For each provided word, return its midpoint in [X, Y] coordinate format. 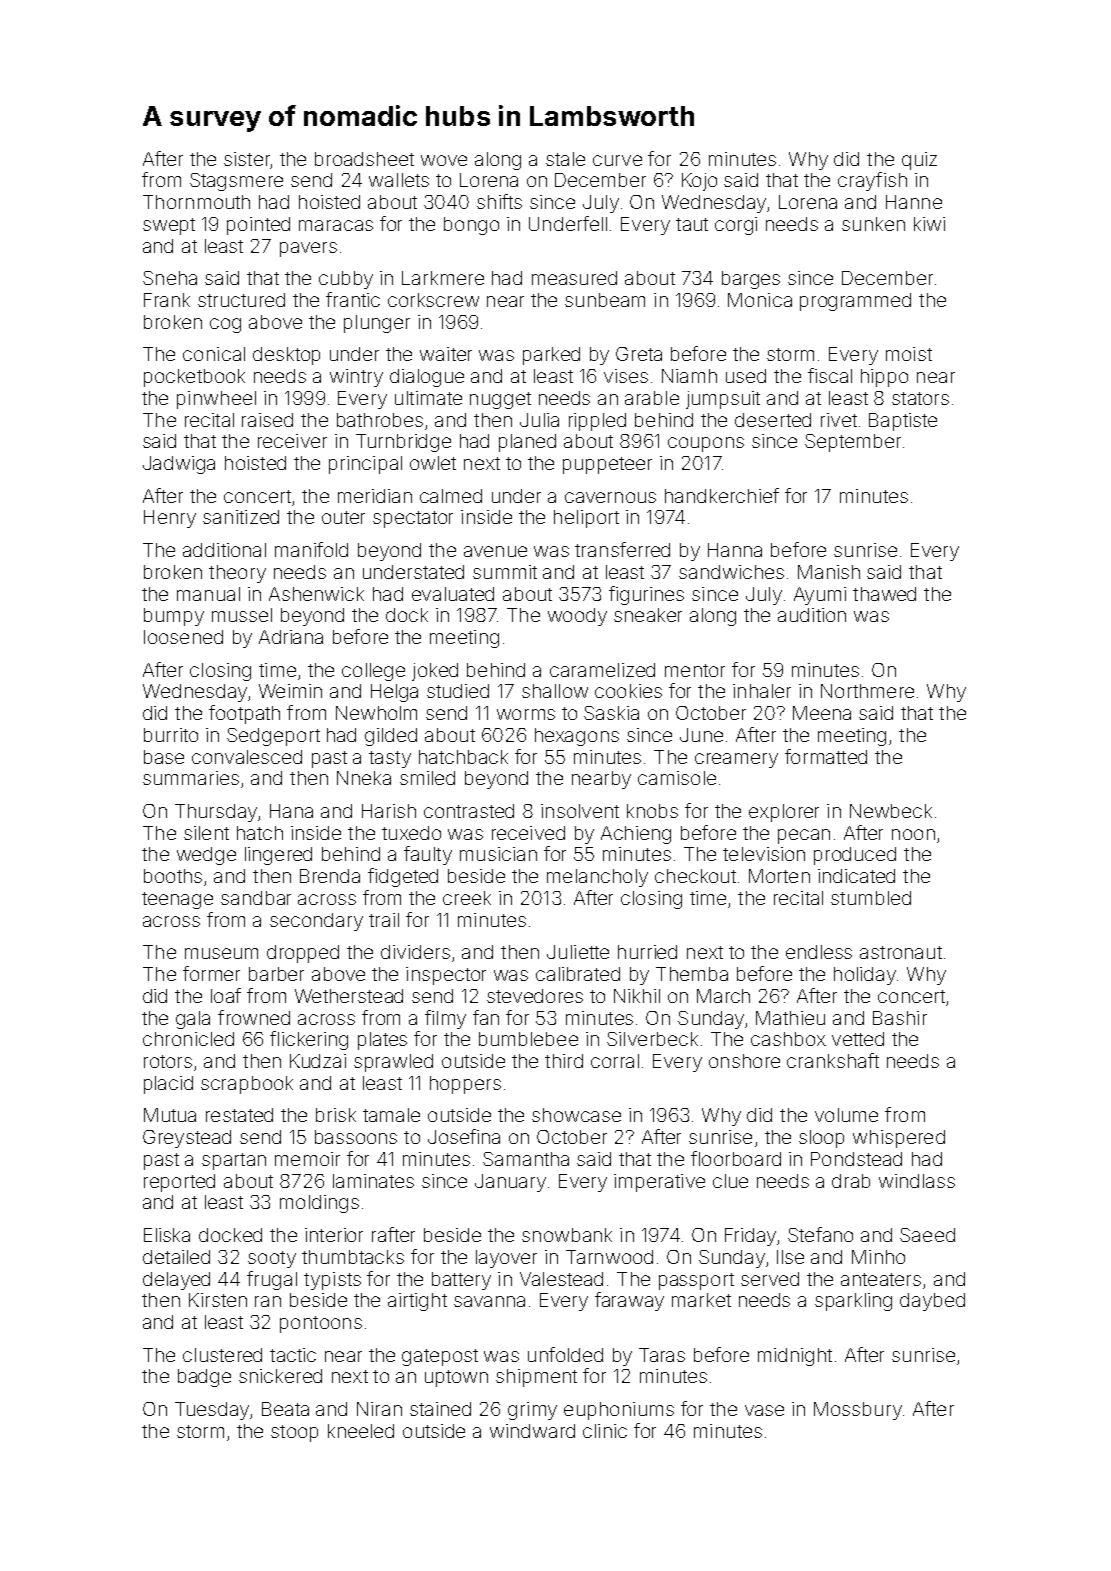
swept [169, 226]
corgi [736, 226]
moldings [319, 1204]
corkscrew [433, 300]
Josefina [464, 1136]
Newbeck [891, 811]
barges [751, 280]
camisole [677, 778]
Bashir [900, 1018]
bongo [471, 226]
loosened [183, 637]
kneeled [361, 1431]
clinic [605, 1431]
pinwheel [216, 400]
